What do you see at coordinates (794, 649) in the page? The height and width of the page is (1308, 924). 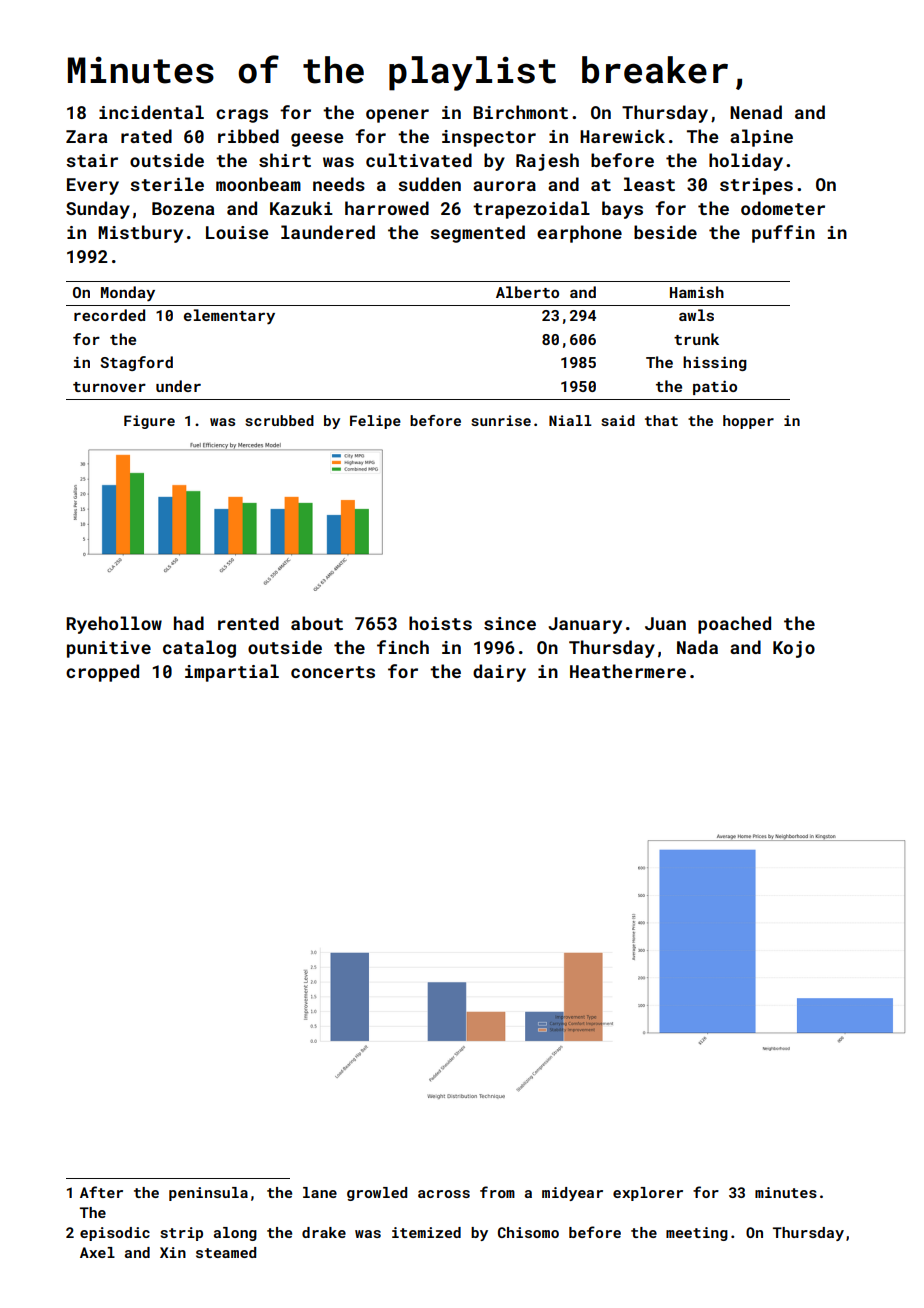 I see `Kojo` at bounding box center [794, 649].
